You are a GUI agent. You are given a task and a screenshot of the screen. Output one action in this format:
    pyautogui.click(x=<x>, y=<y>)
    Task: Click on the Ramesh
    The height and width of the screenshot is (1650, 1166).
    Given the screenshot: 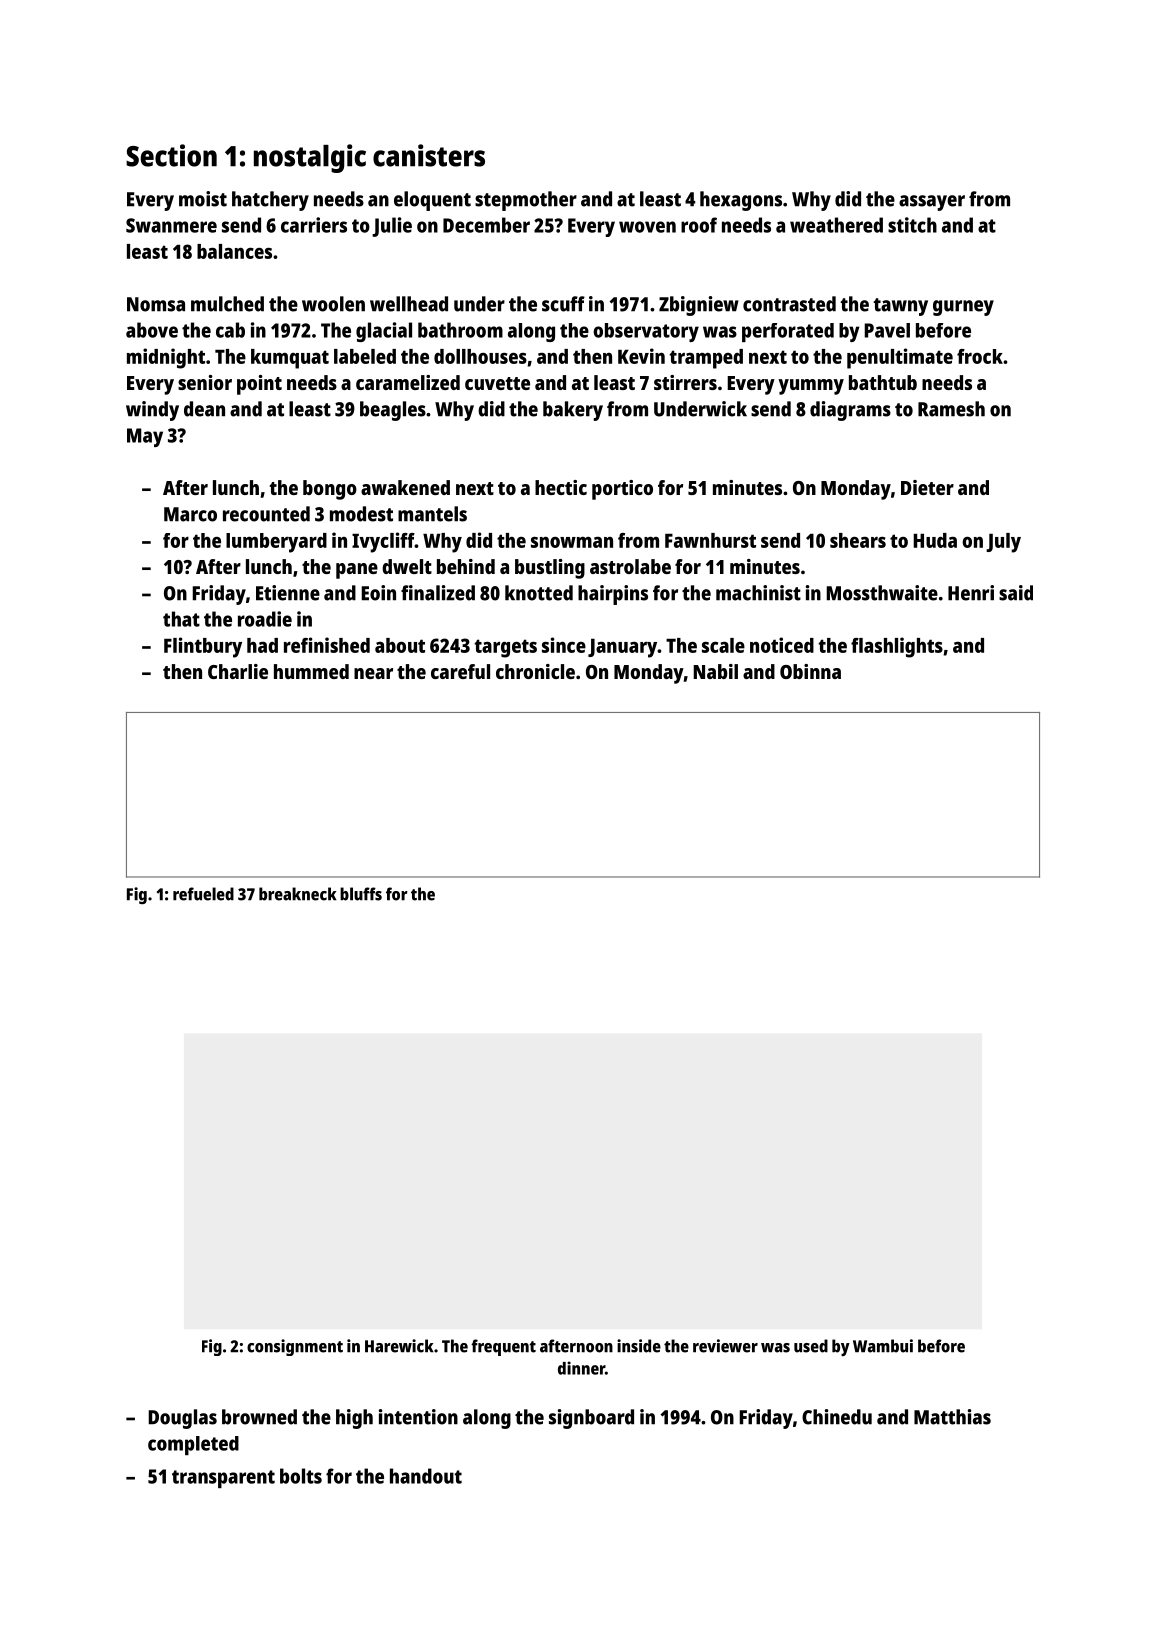 What is the action you would take?
    pyautogui.click(x=951, y=409)
